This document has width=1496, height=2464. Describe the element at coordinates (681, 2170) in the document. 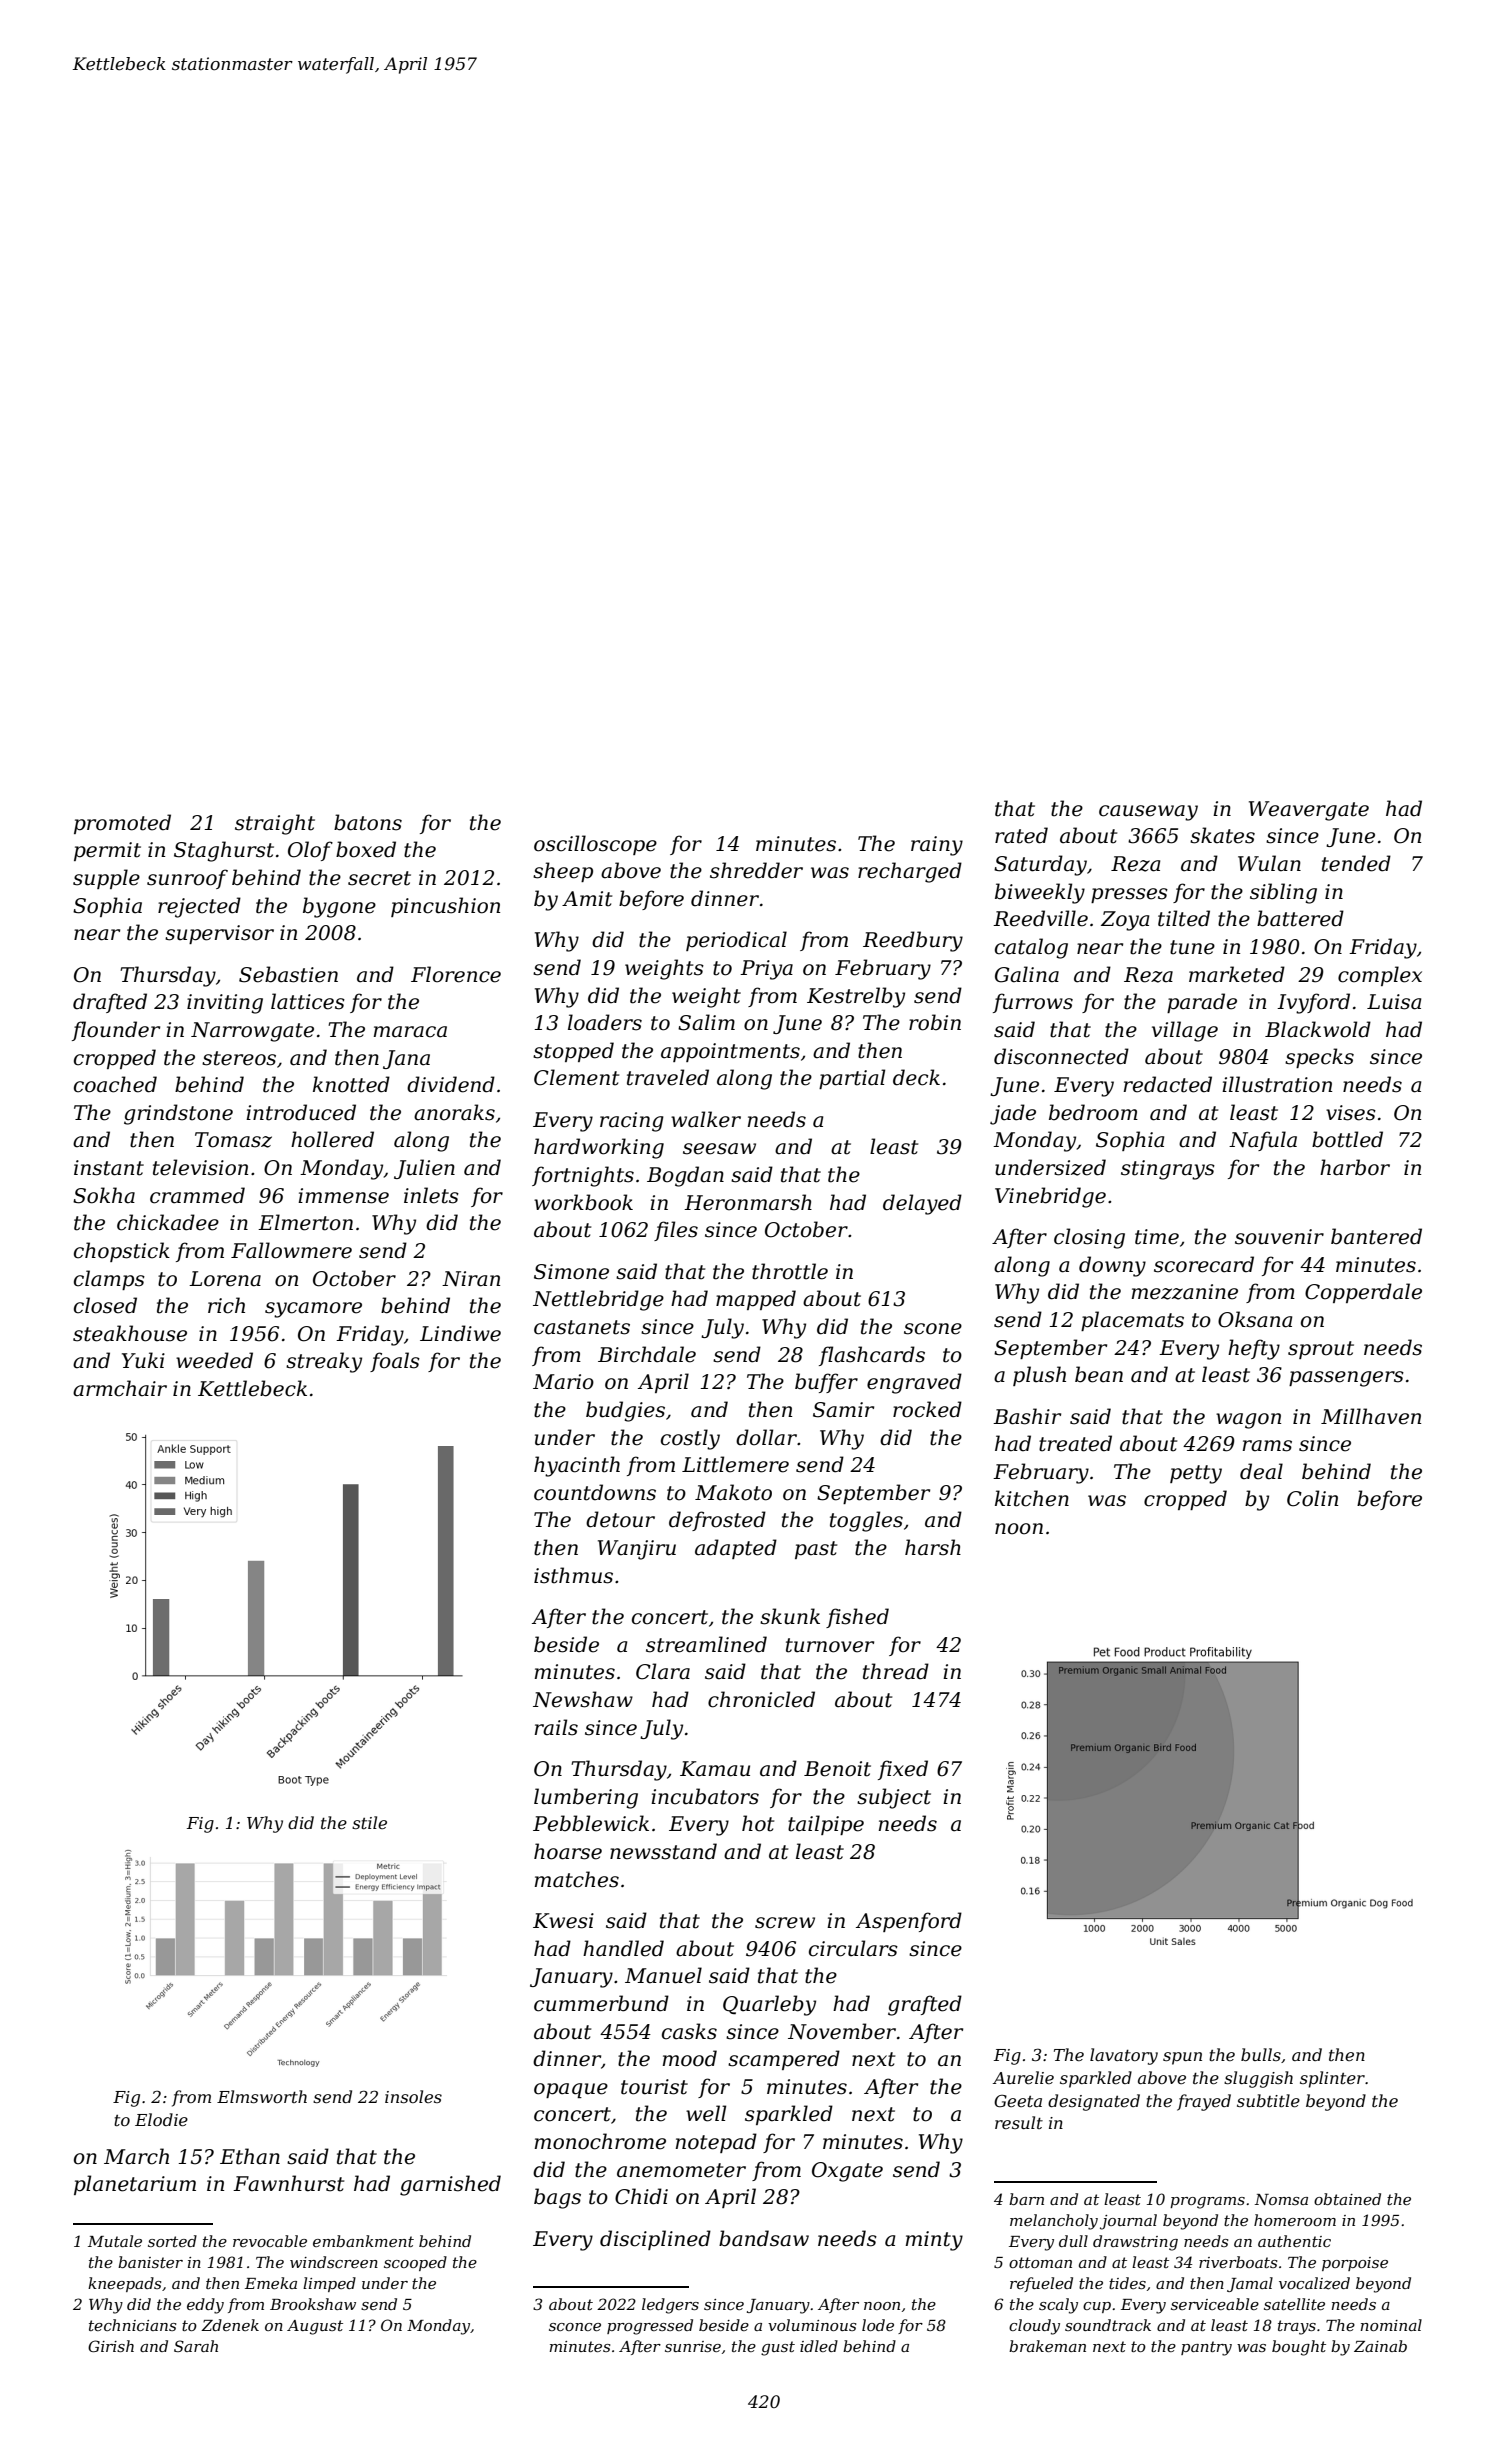

I see `anemometer` at that location.
